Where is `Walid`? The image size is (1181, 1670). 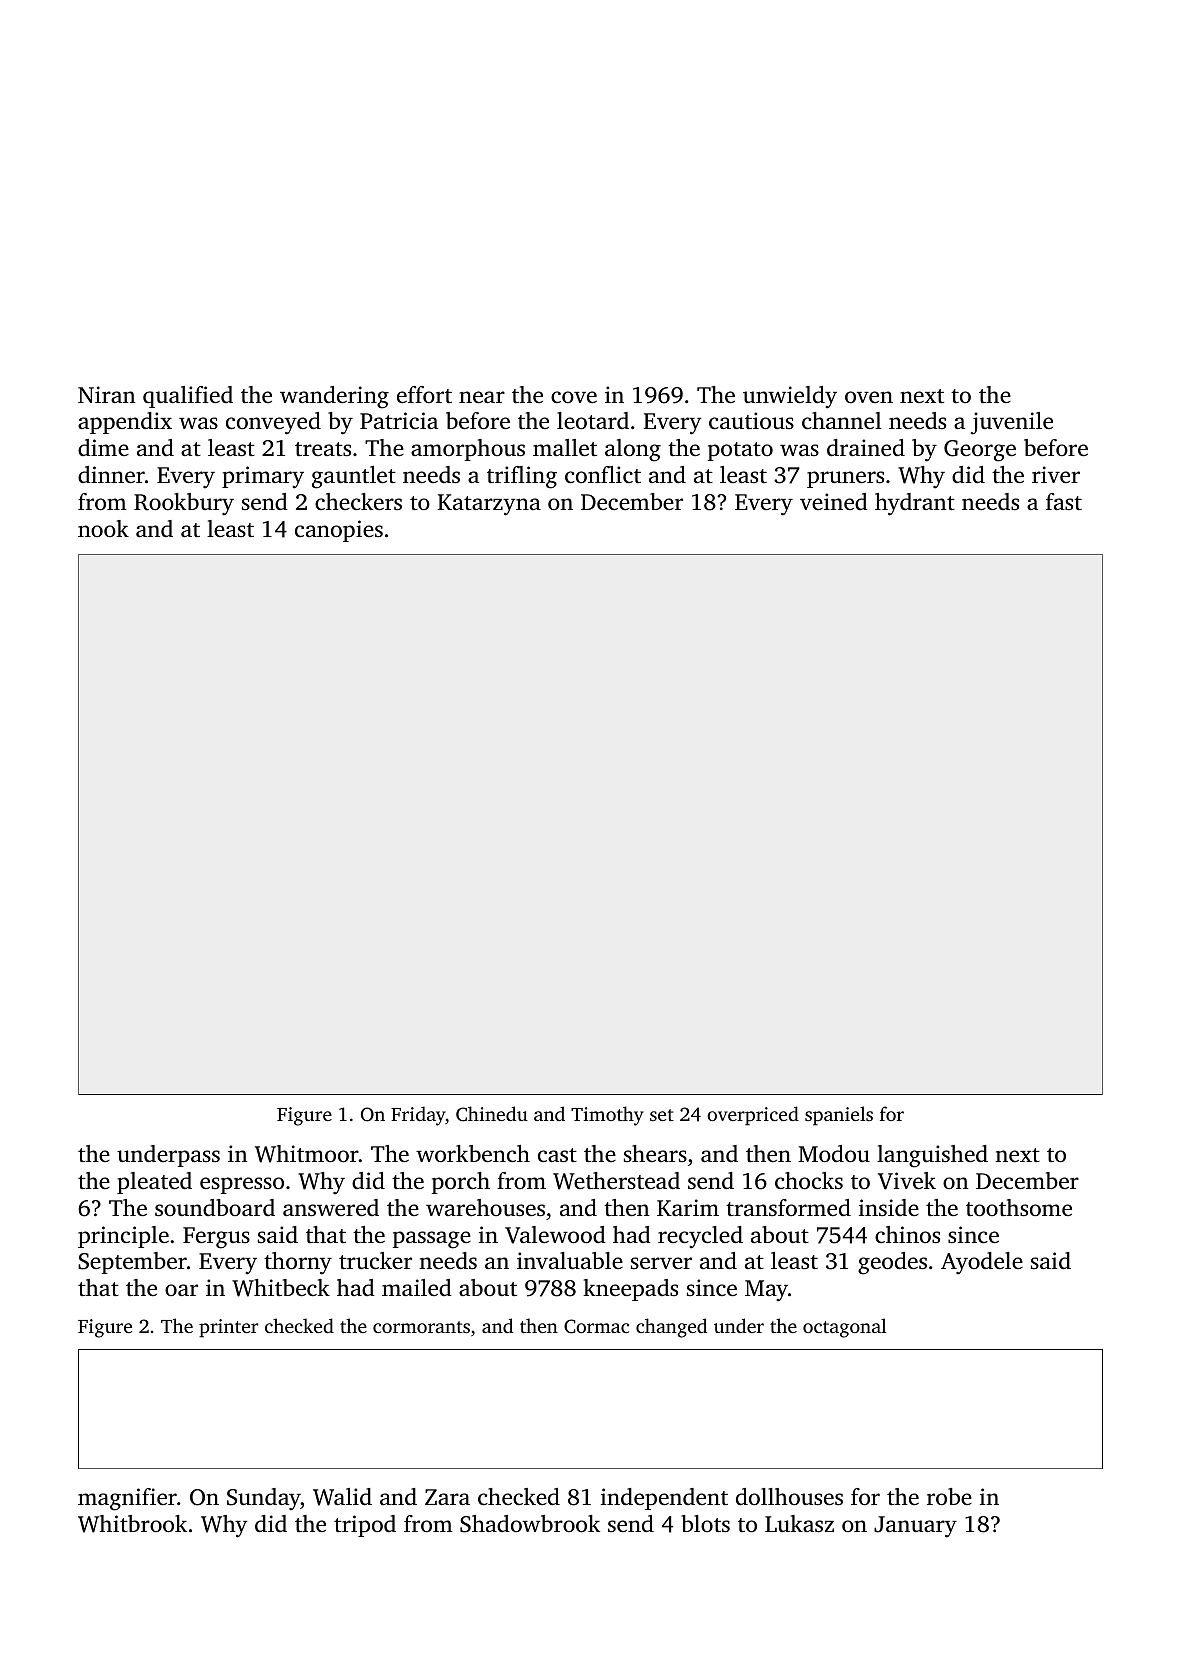 Walid is located at coordinates (342, 1497).
